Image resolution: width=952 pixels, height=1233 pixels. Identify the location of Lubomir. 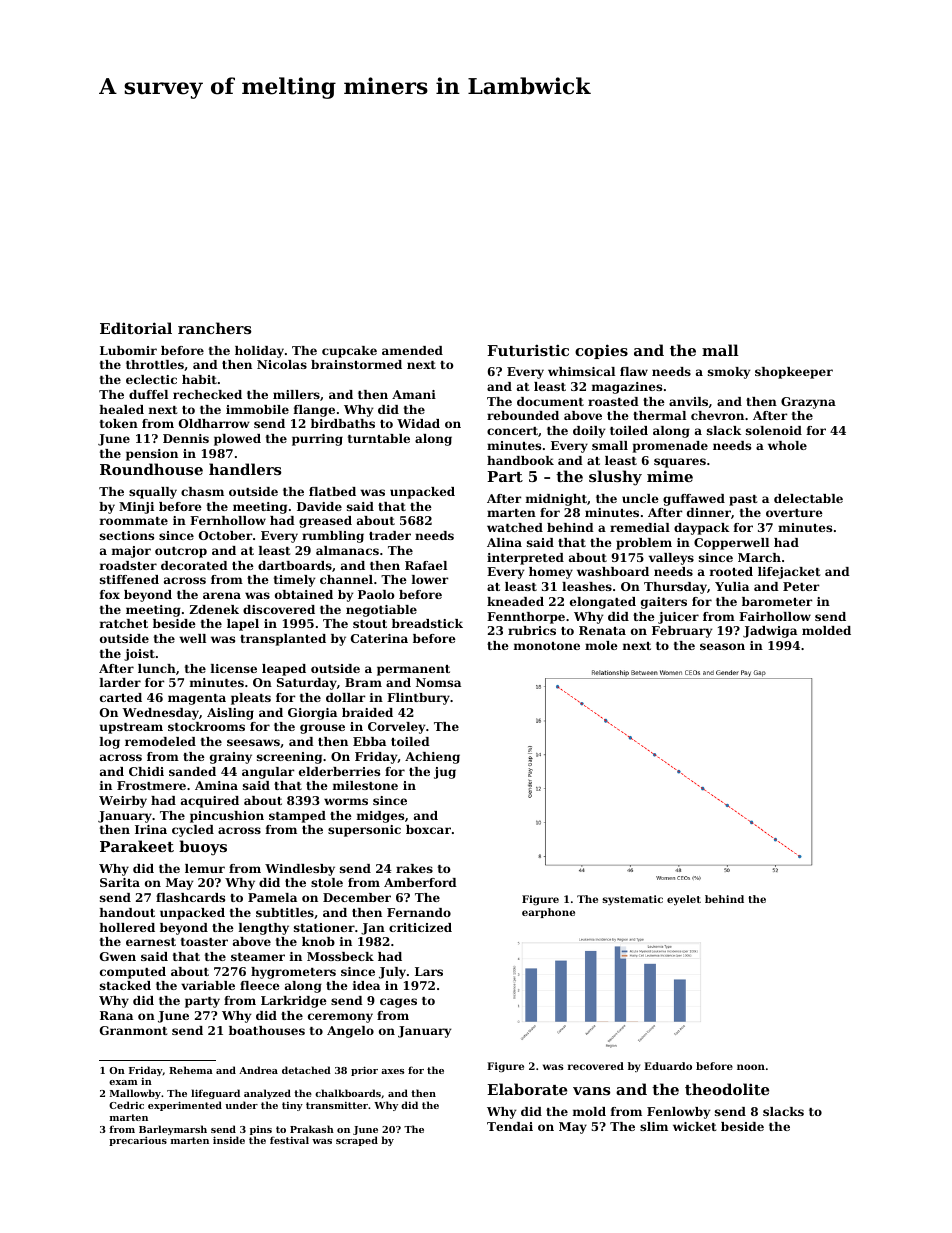
(128, 350).
